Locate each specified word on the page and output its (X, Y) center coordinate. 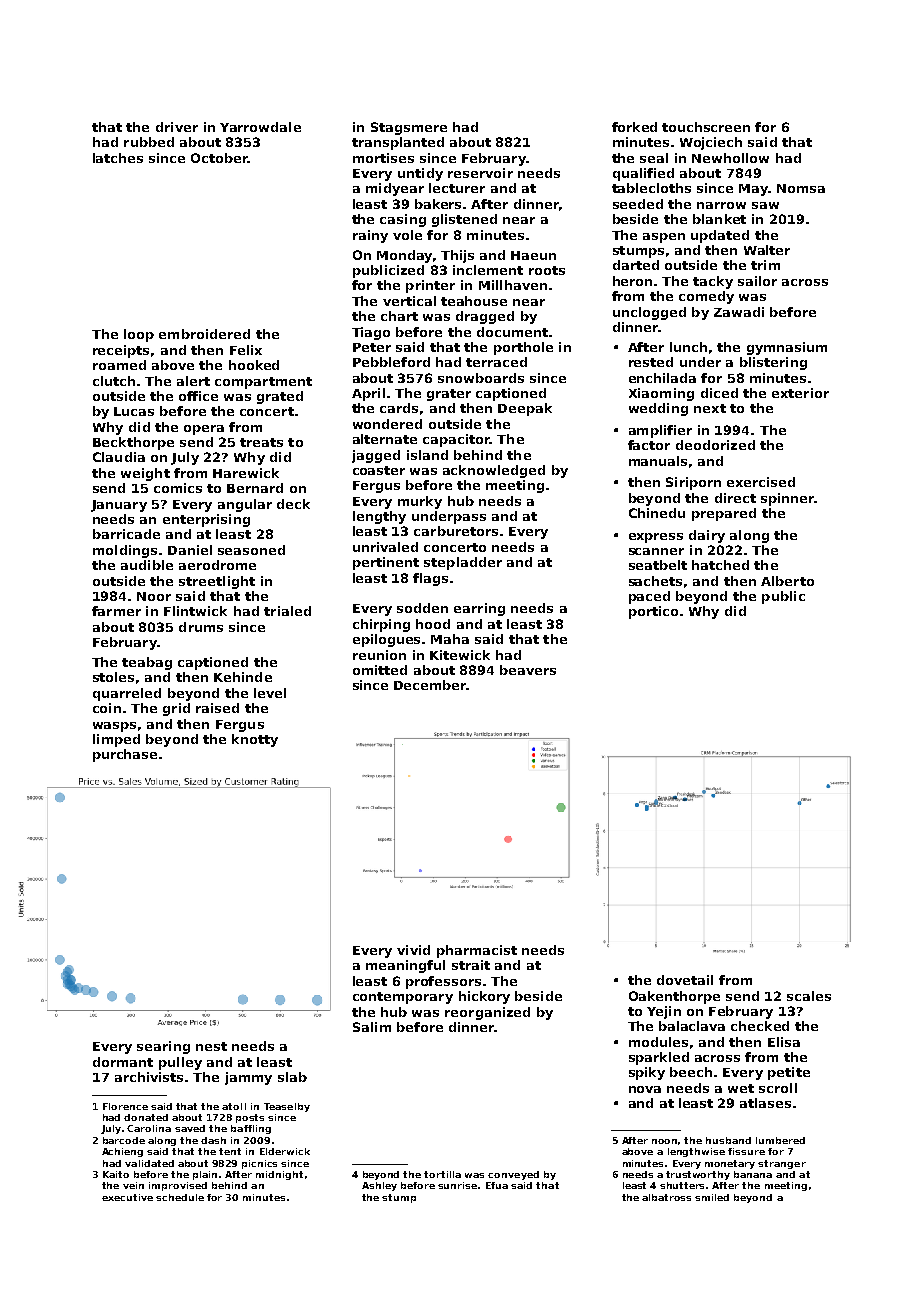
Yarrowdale (260, 127)
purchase (125, 755)
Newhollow (730, 158)
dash (213, 1140)
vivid (413, 950)
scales (809, 996)
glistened (464, 220)
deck (293, 504)
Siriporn (693, 483)
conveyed (513, 1175)
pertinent (386, 563)
